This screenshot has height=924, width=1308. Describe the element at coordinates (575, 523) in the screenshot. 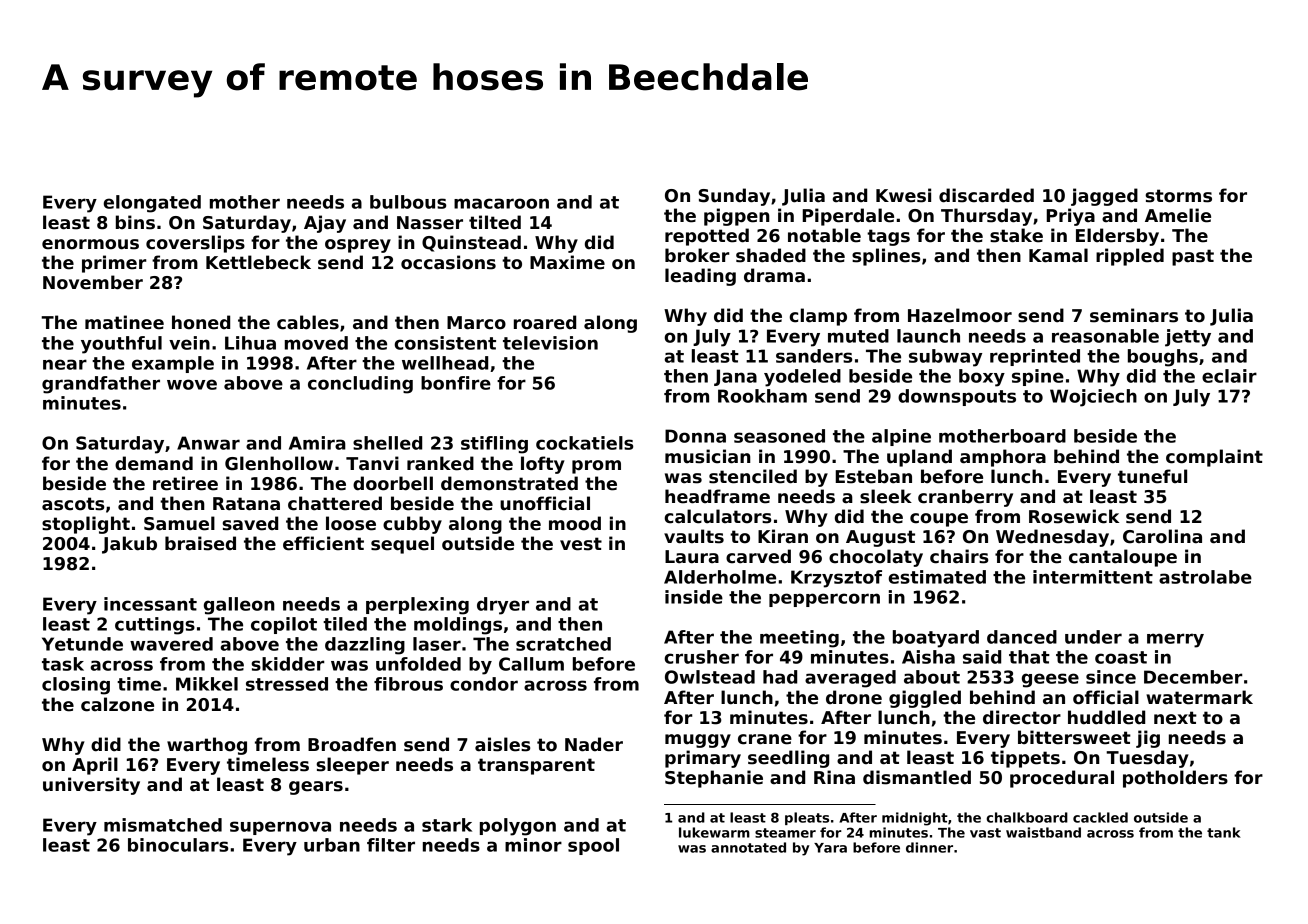

I see `mood` at that location.
